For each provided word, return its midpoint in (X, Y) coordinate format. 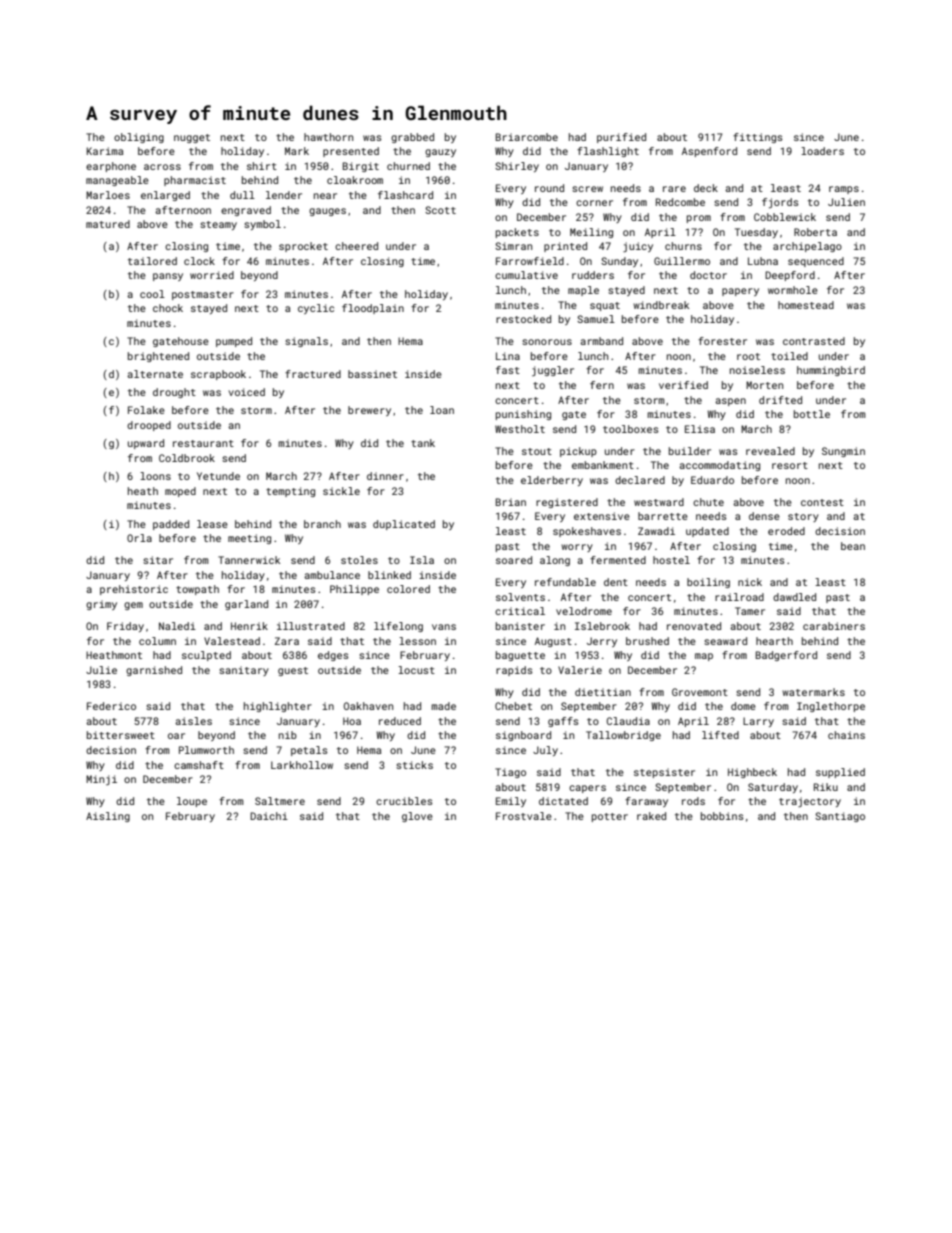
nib (288, 735)
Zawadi (656, 531)
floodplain (373, 309)
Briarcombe (527, 137)
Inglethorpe (831, 707)
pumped (234, 342)
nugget (192, 138)
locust (416, 670)
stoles (359, 560)
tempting (290, 492)
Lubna (763, 261)
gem (133, 606)
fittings (758, 138)
